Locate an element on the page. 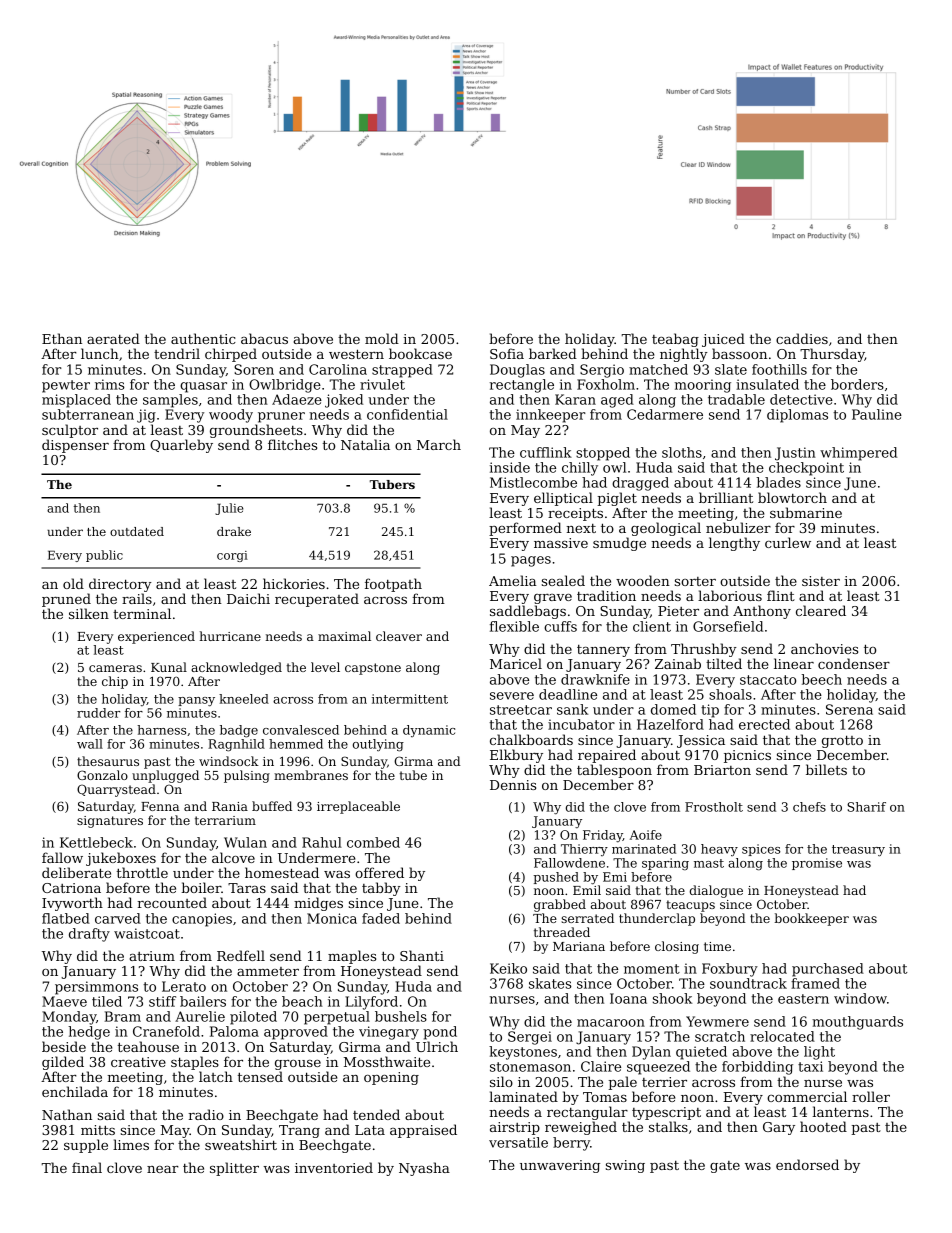 This page has width=952, height=1233. endorsed is located at coordinates (807, 1164).
